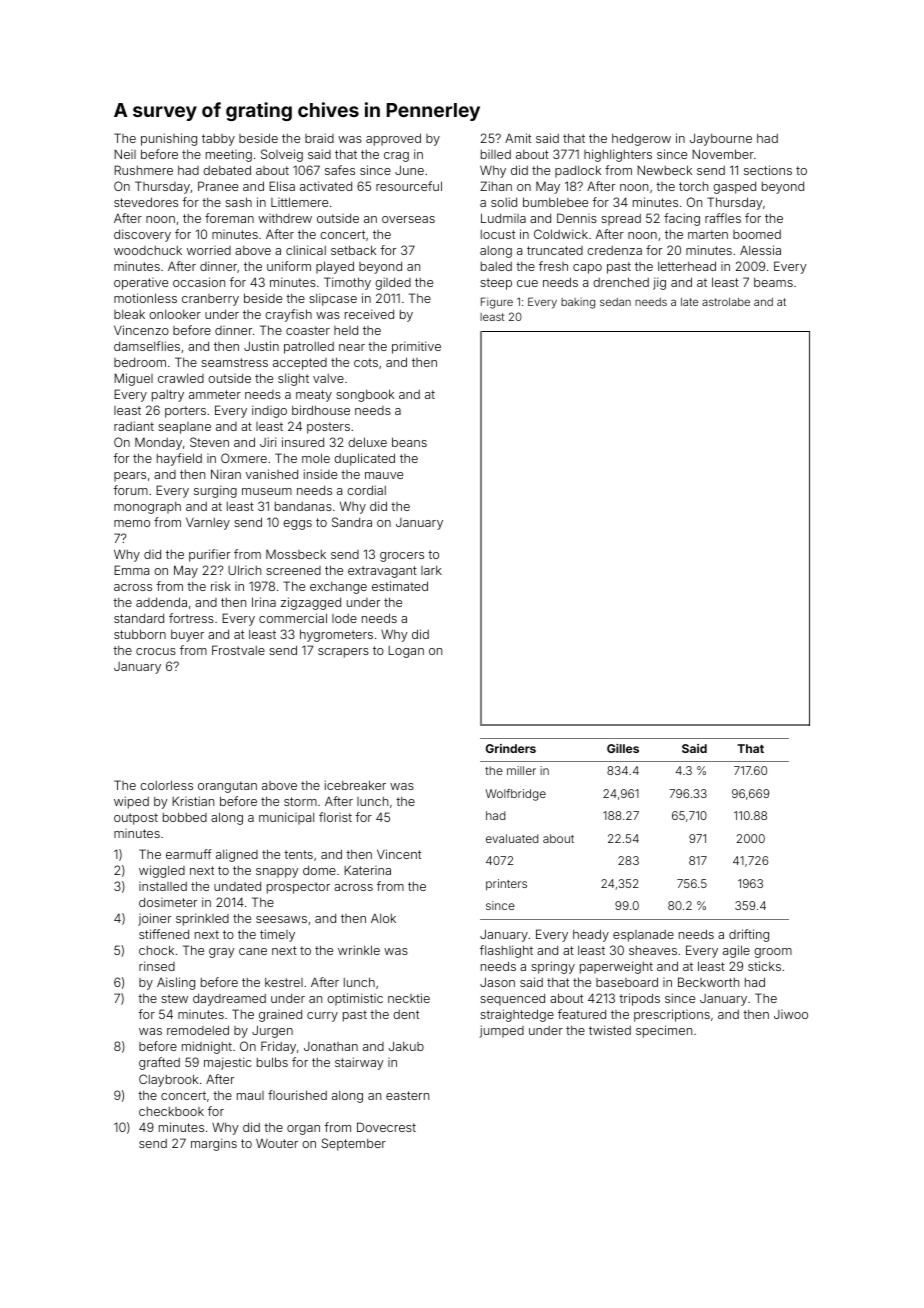  I want to click on miller, so click(521, 770).
